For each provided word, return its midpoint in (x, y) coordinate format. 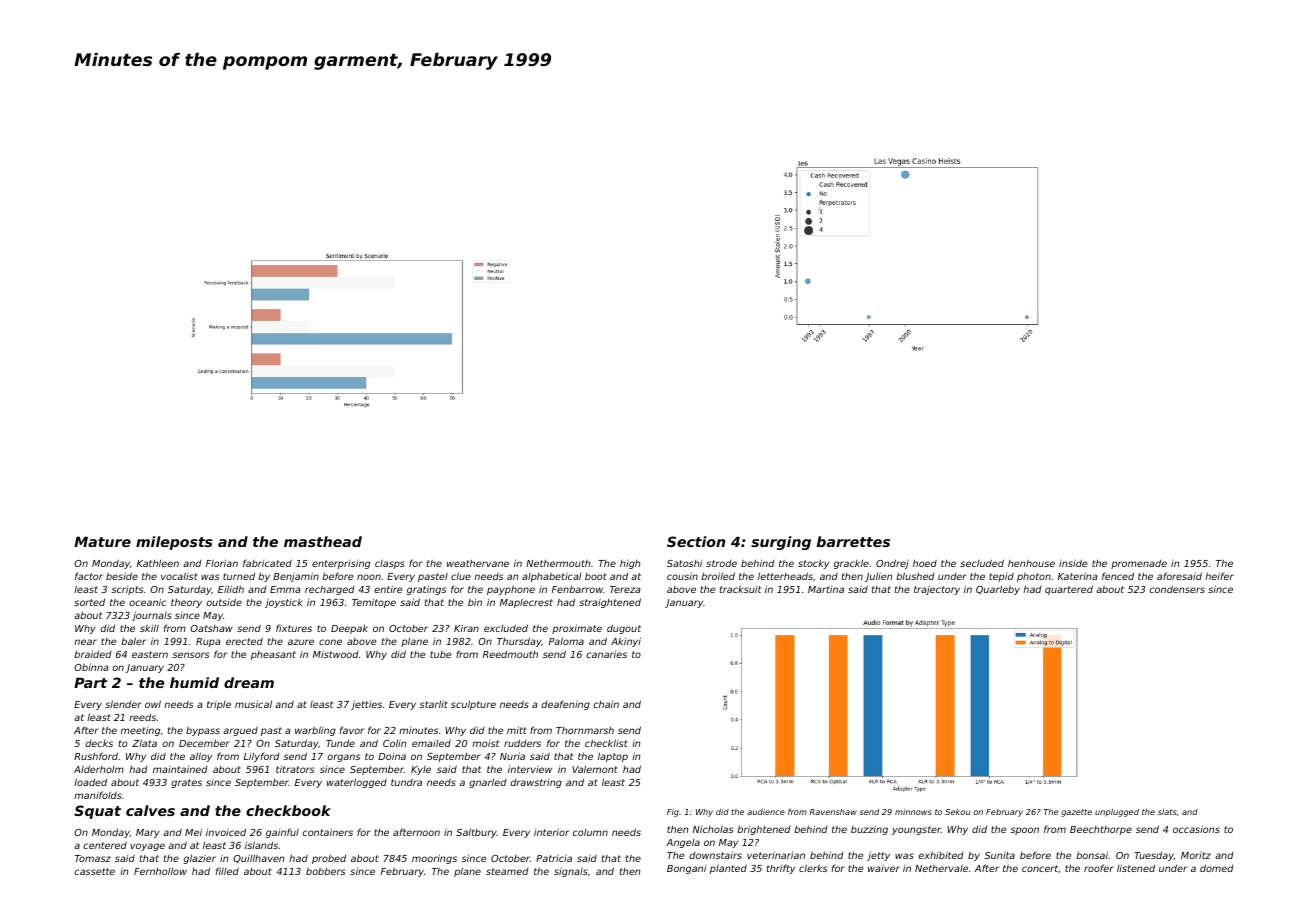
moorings (434, 859)
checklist (606, 743)
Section (696, 541)
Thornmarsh (585, 730)
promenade (1139, 564)
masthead (323, 541)
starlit (433, 704)
